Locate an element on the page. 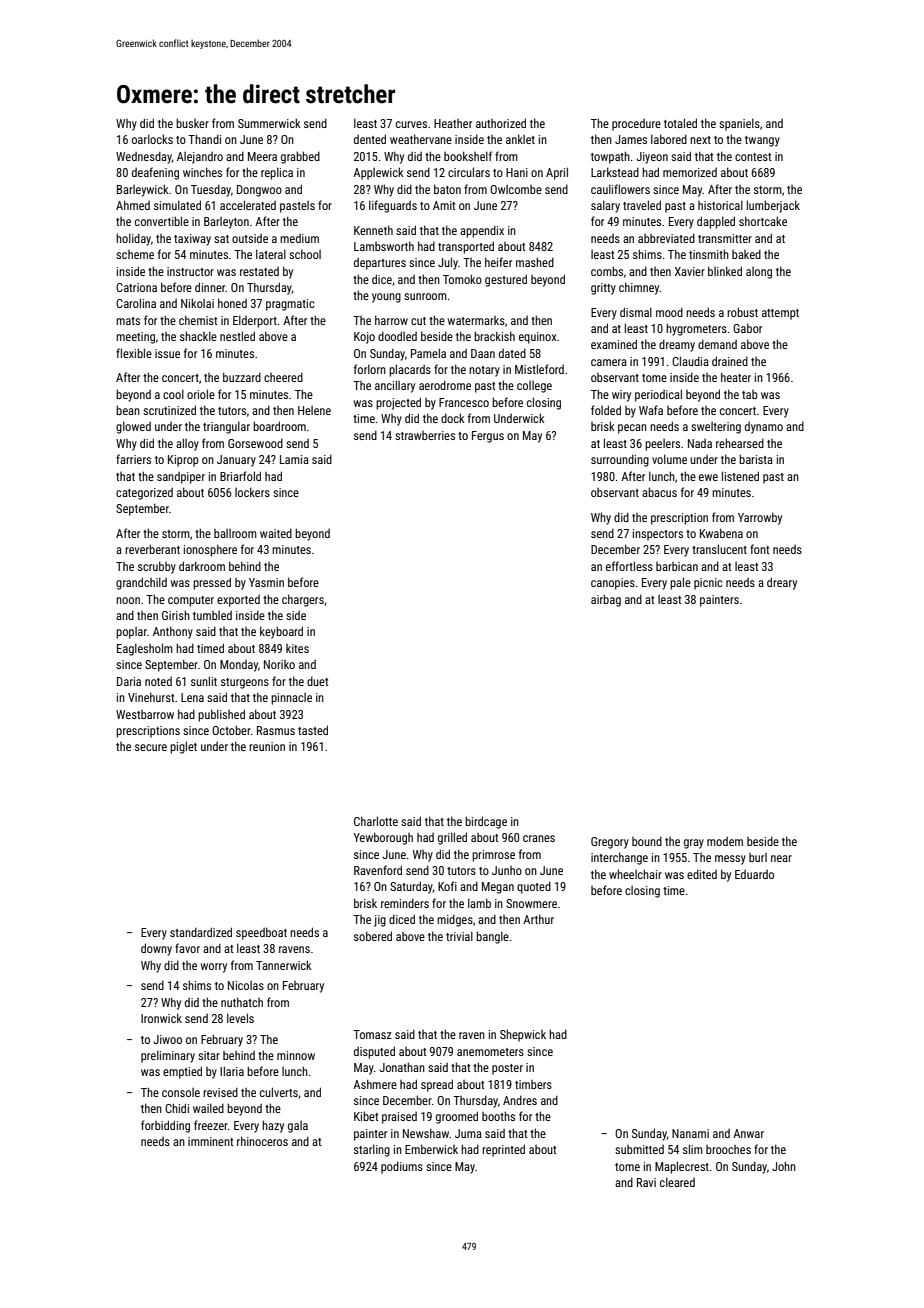  baton is located at coordinates (447, 189).
